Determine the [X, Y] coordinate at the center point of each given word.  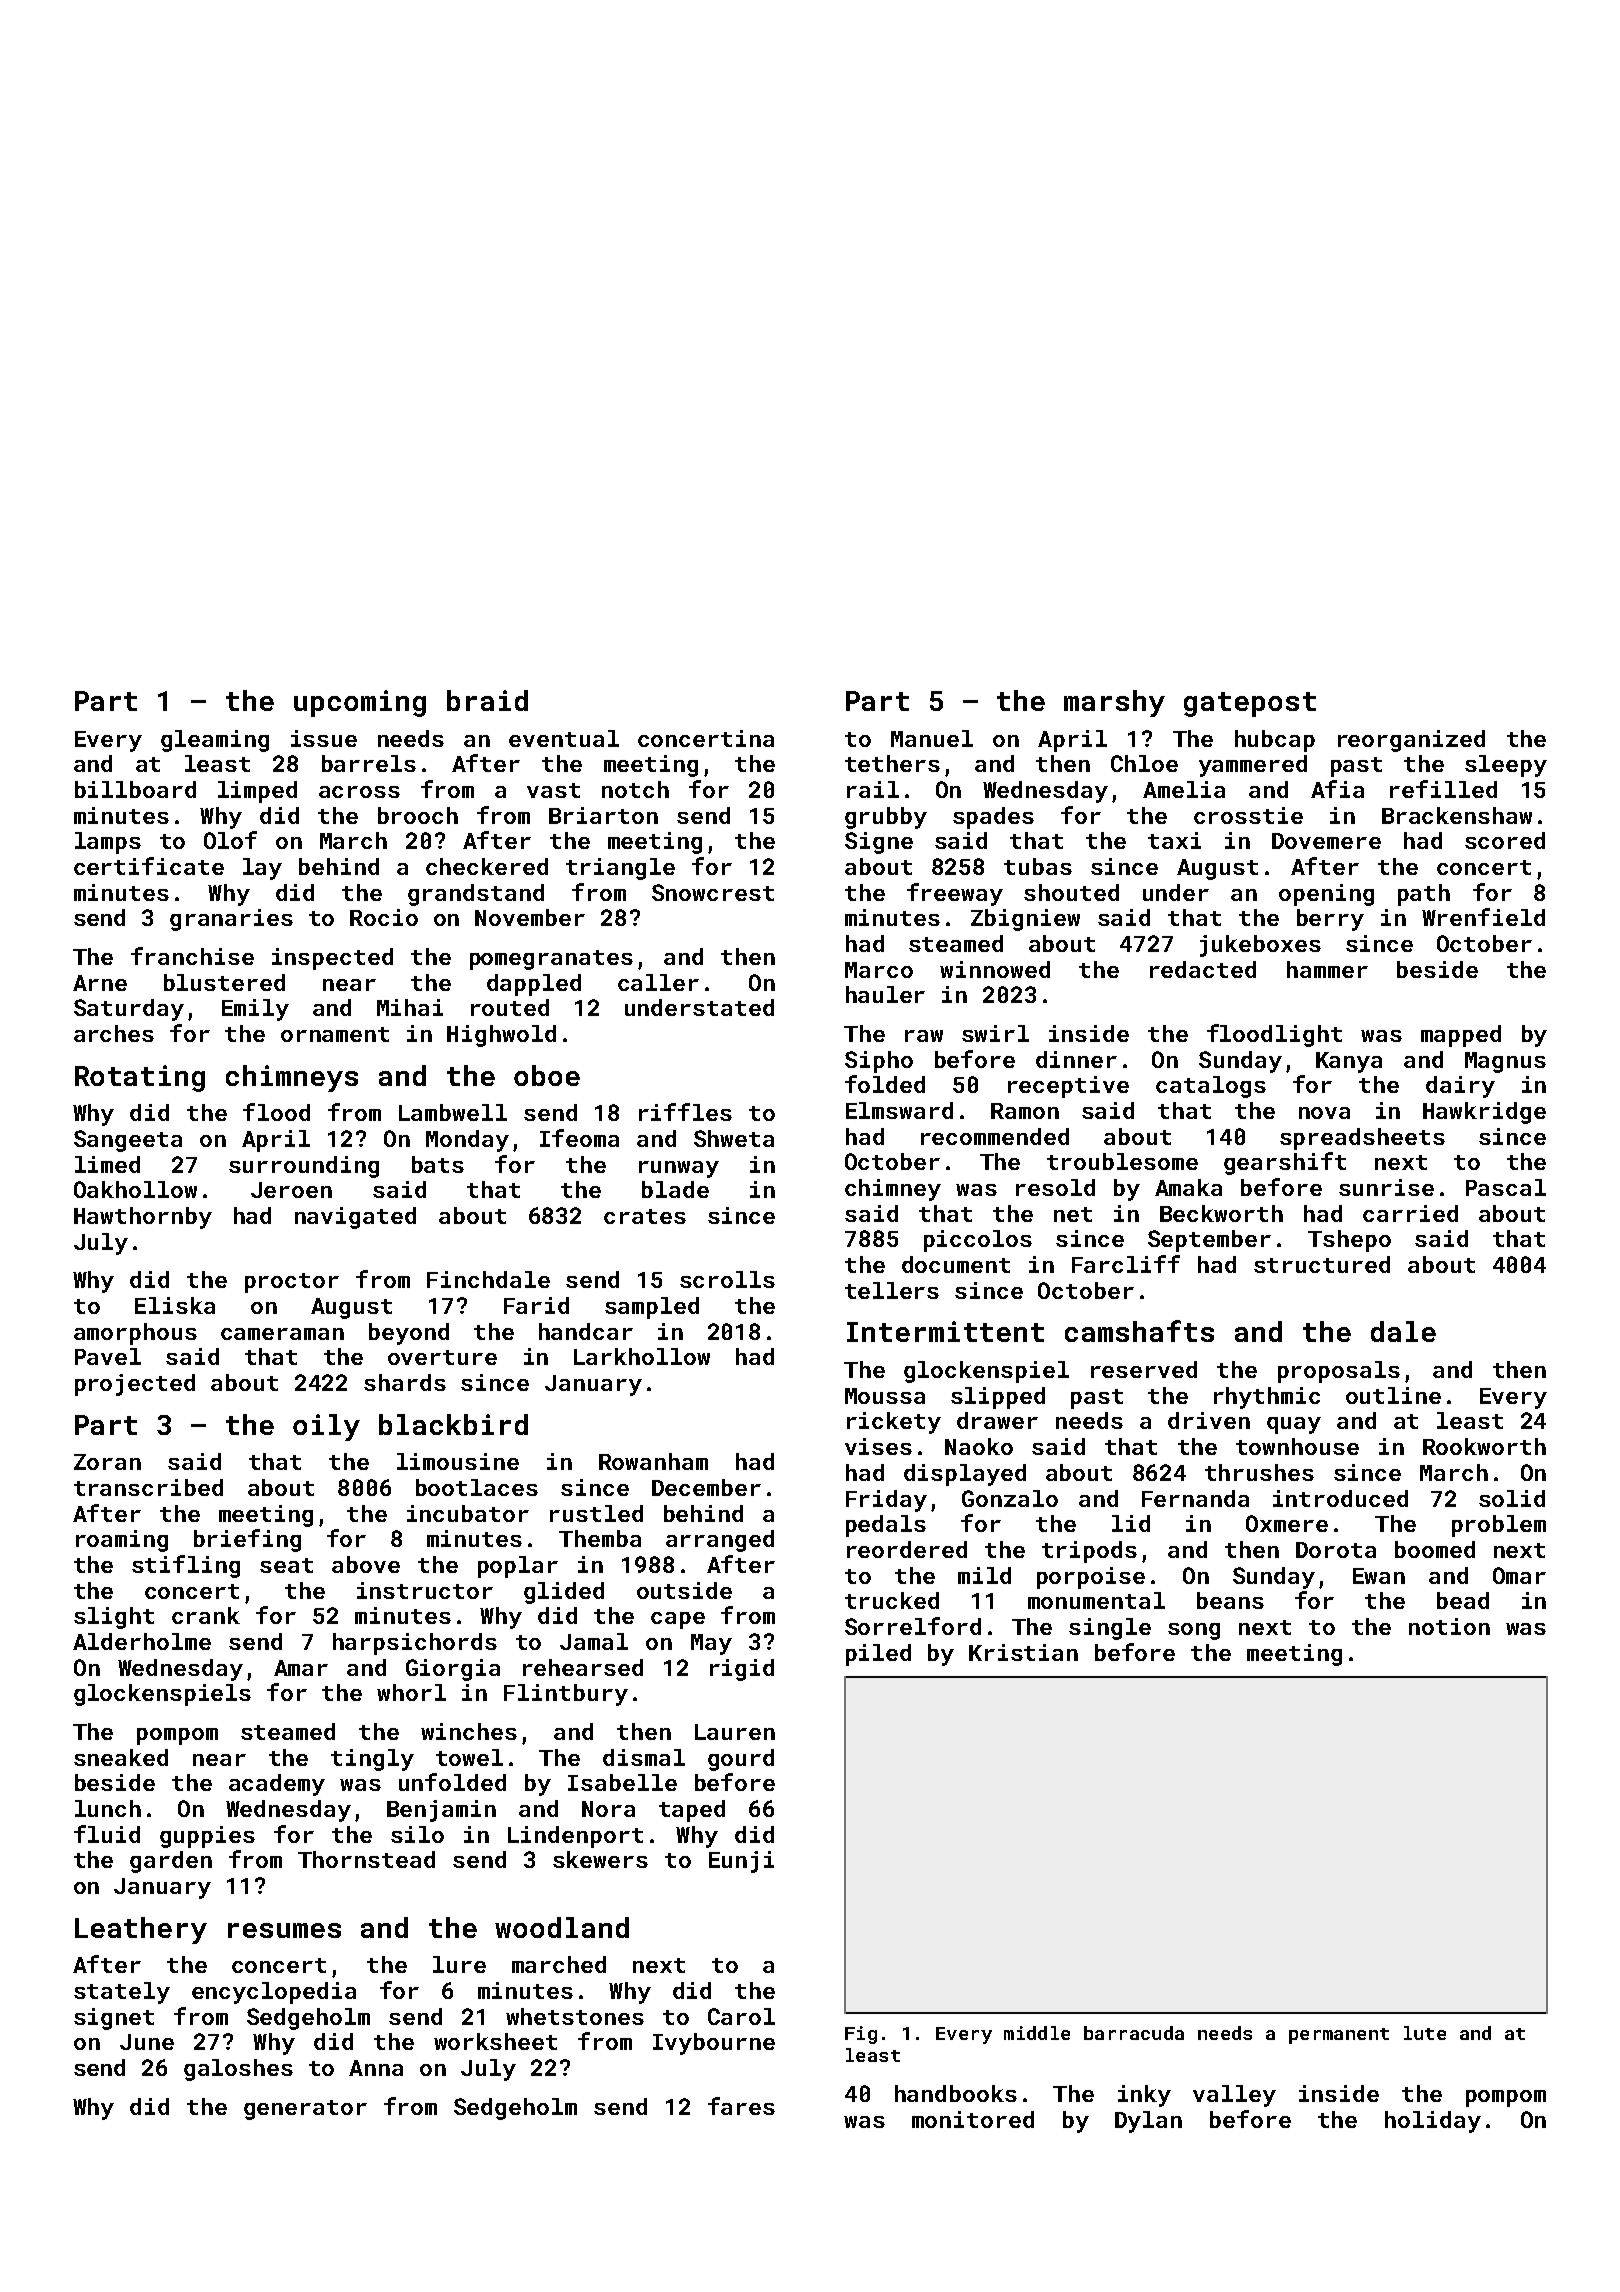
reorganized [1411, 741]
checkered [487, 866]
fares [741, 2106]
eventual [564, 738]
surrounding [304, 1167]
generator [305, 2110]
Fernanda [1195, 1498]
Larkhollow [642, 1356]
